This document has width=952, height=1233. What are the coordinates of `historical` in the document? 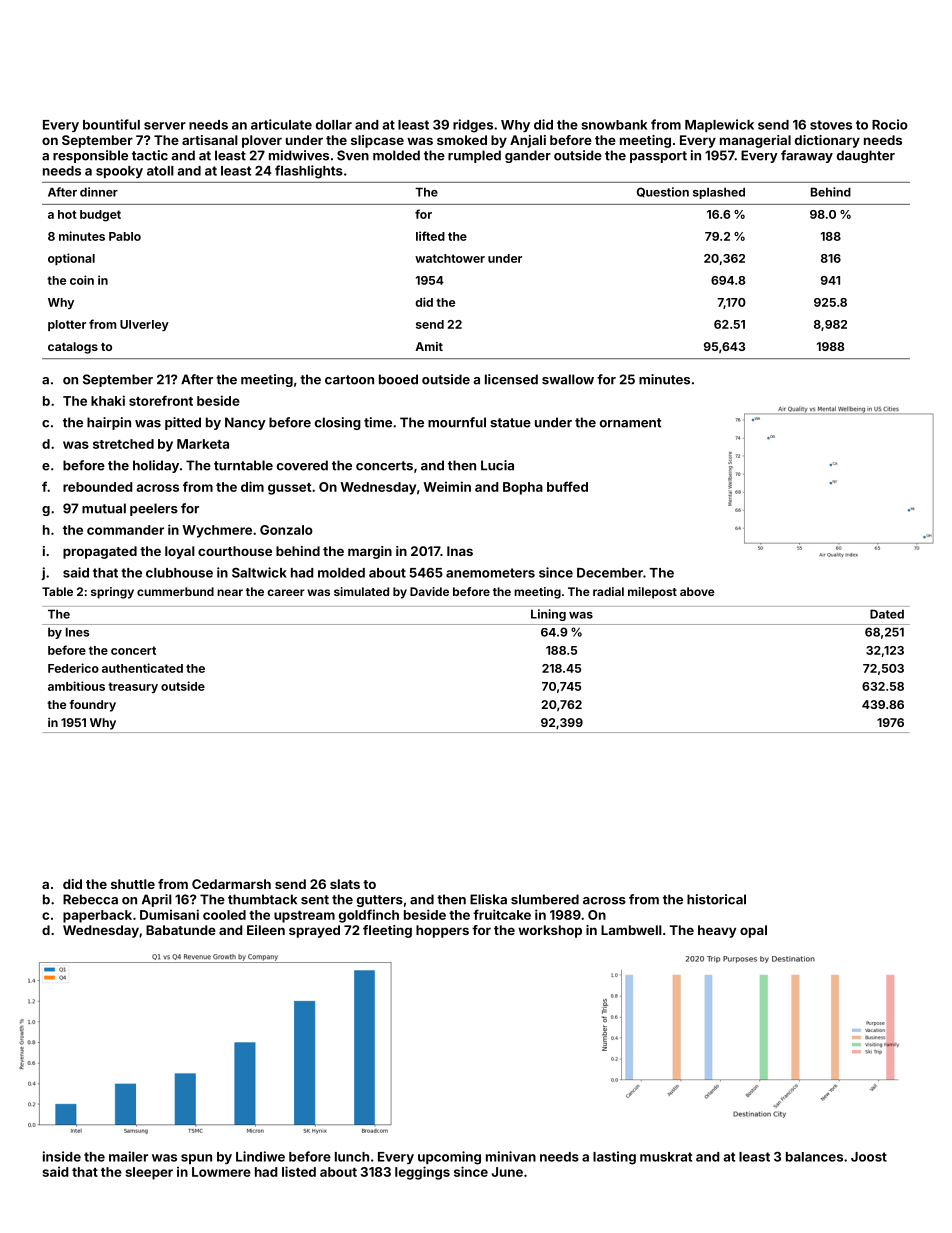 It's located at (716, 899).
